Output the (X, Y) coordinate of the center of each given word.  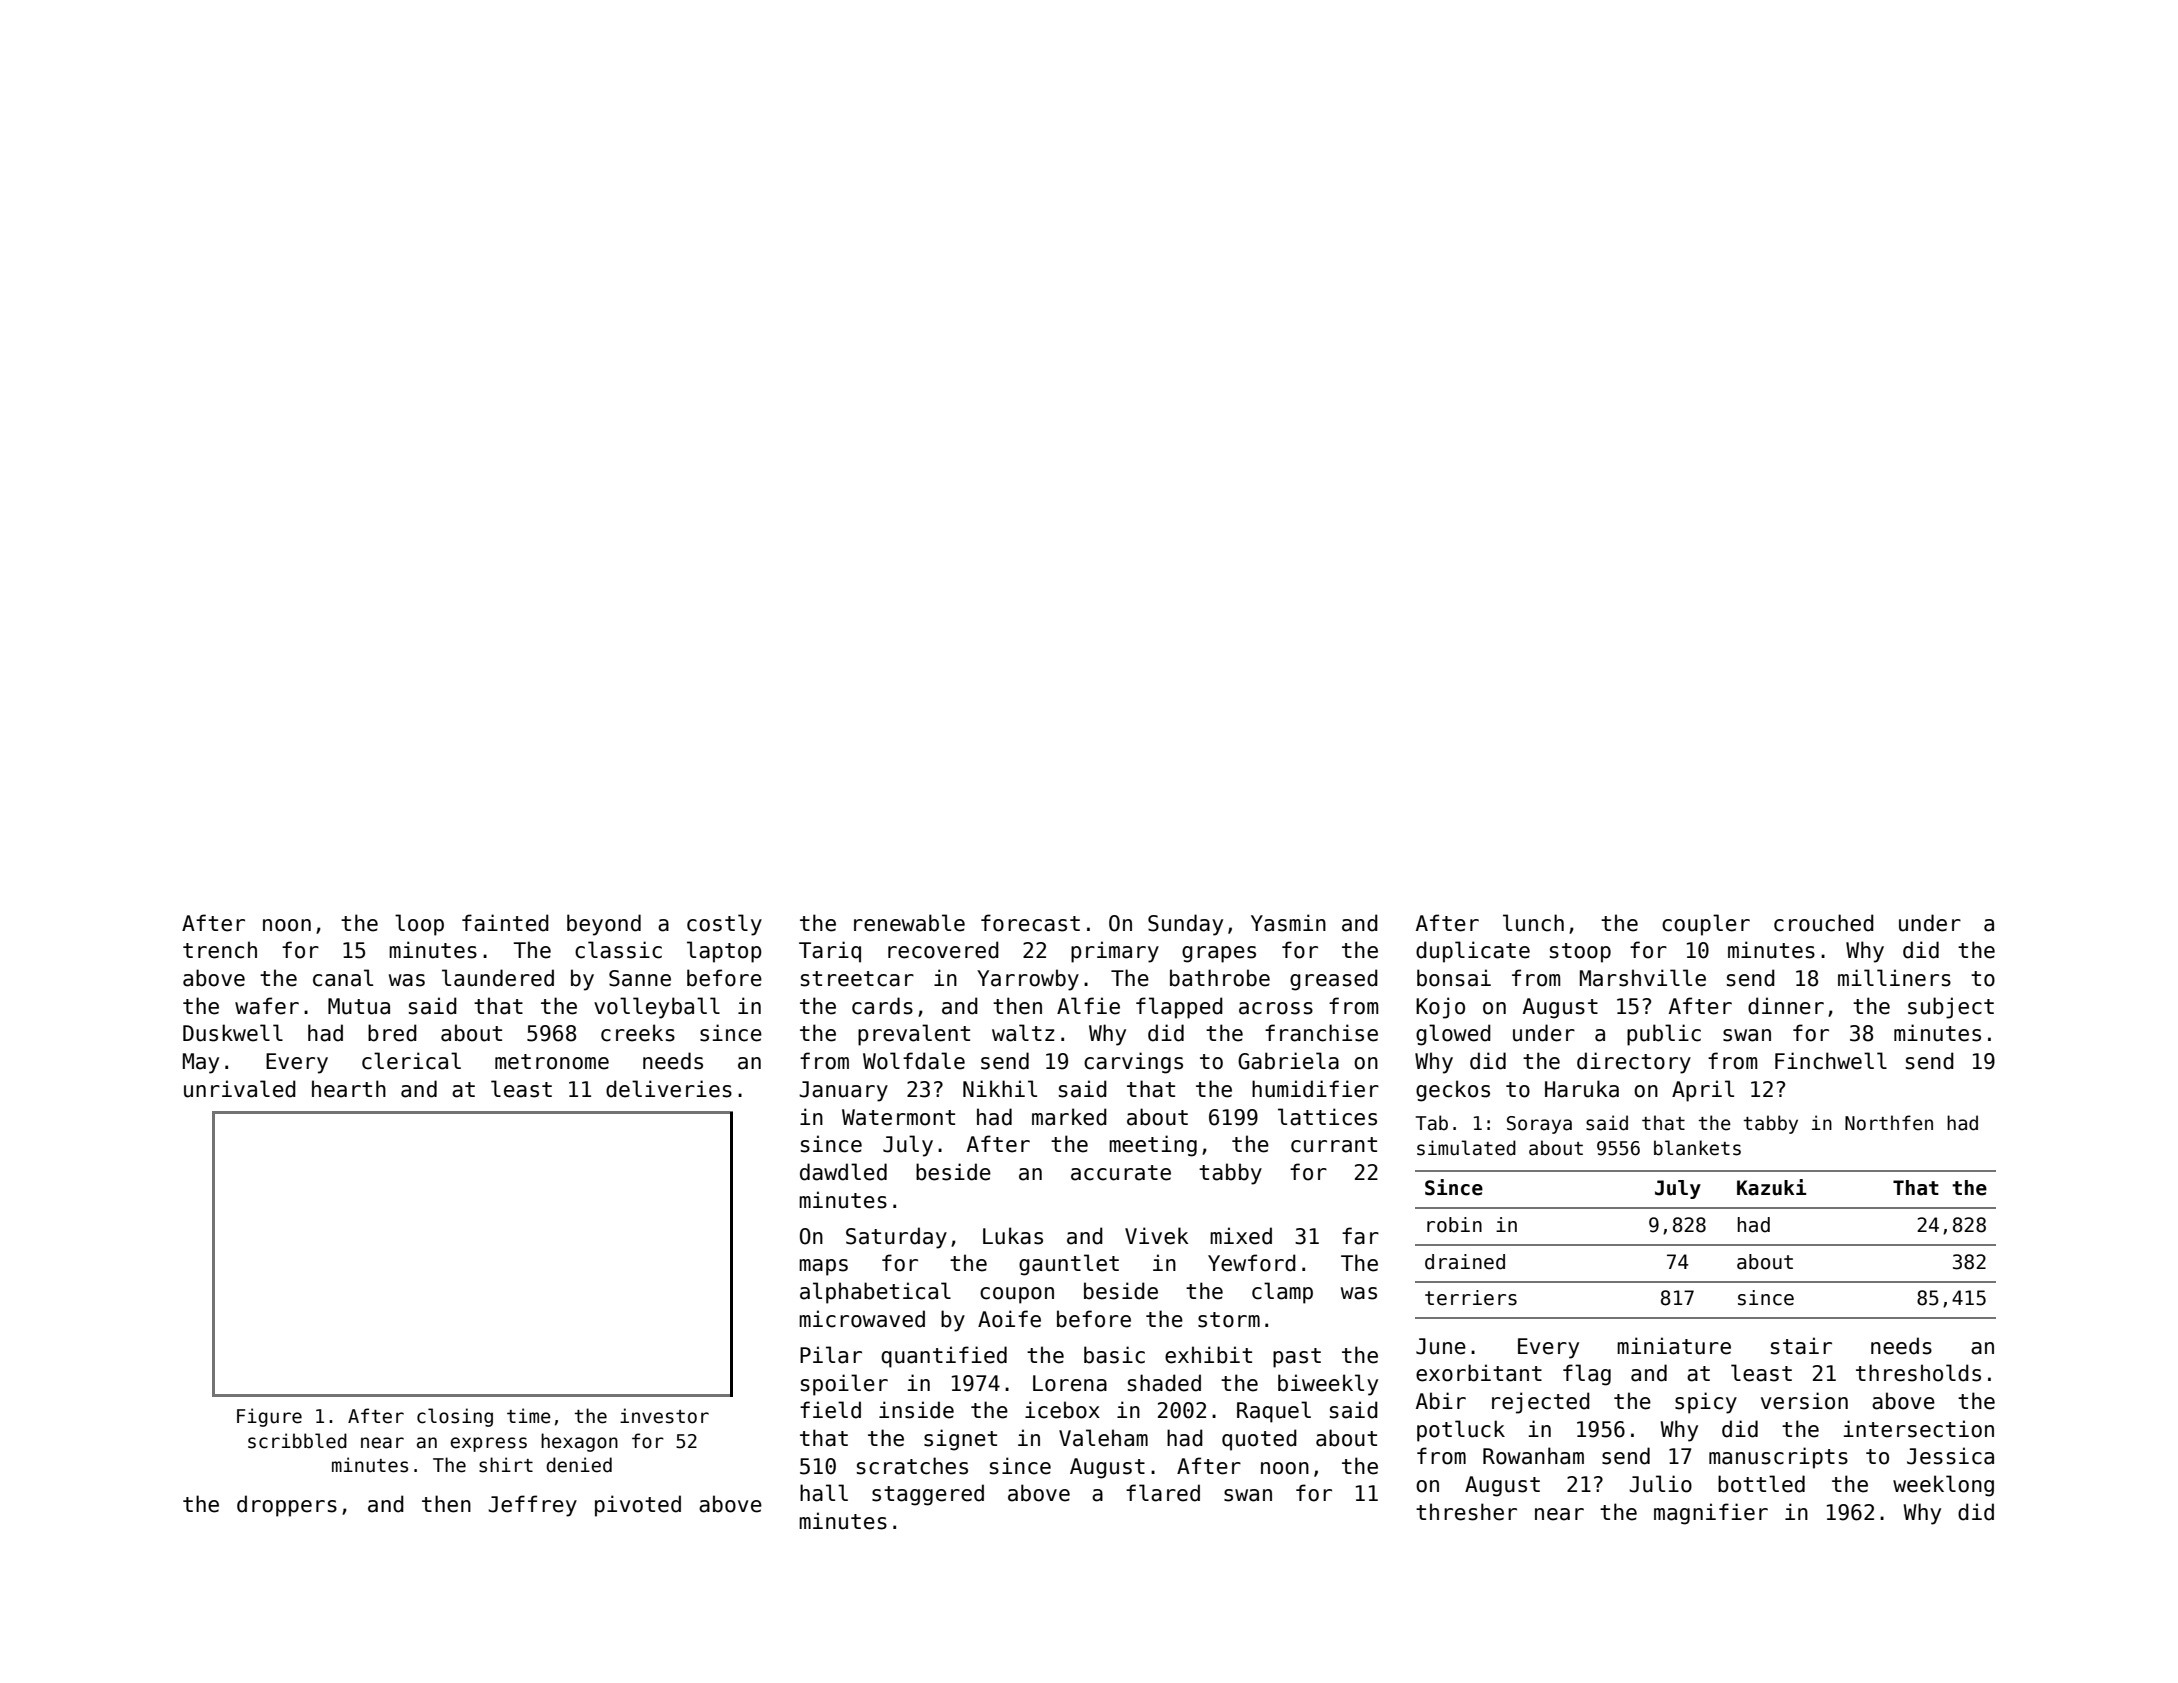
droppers (287, 1506)
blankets (1697, 1148)
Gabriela (1288, 1061)
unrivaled (240, 1089)
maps (823, 1267)
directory (1634, 1063)
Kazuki (1772, 1187)
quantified (944, 1357)
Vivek (1157, 1236)
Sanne (640, 978)
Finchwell (1831, 1061)
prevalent (914, 1035)
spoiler (844, 1385)
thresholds (1918, 1373)
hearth (349, 1089)
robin (1454, 1225)
